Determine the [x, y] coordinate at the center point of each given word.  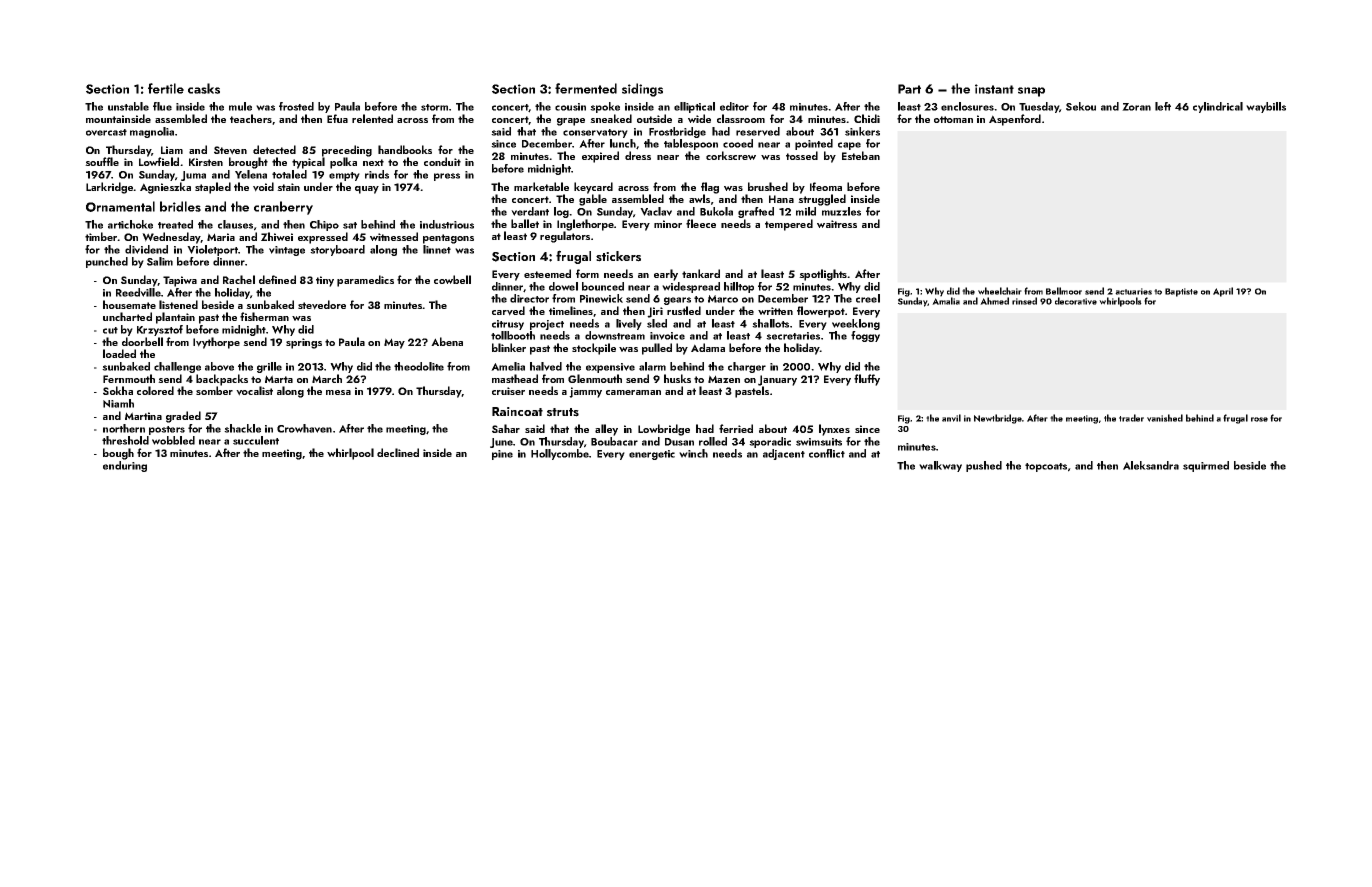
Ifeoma [826, 186]
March [327, 378]
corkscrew [731, 155]
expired [600, 157]
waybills [1266, 107]
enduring [125, 466]
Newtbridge [998, 419]
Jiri [655, 312]
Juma [193, 176]
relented [372, 118]
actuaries [1133, 291]
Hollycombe [560, 454]
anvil [951, 418]
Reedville [138, 292]
